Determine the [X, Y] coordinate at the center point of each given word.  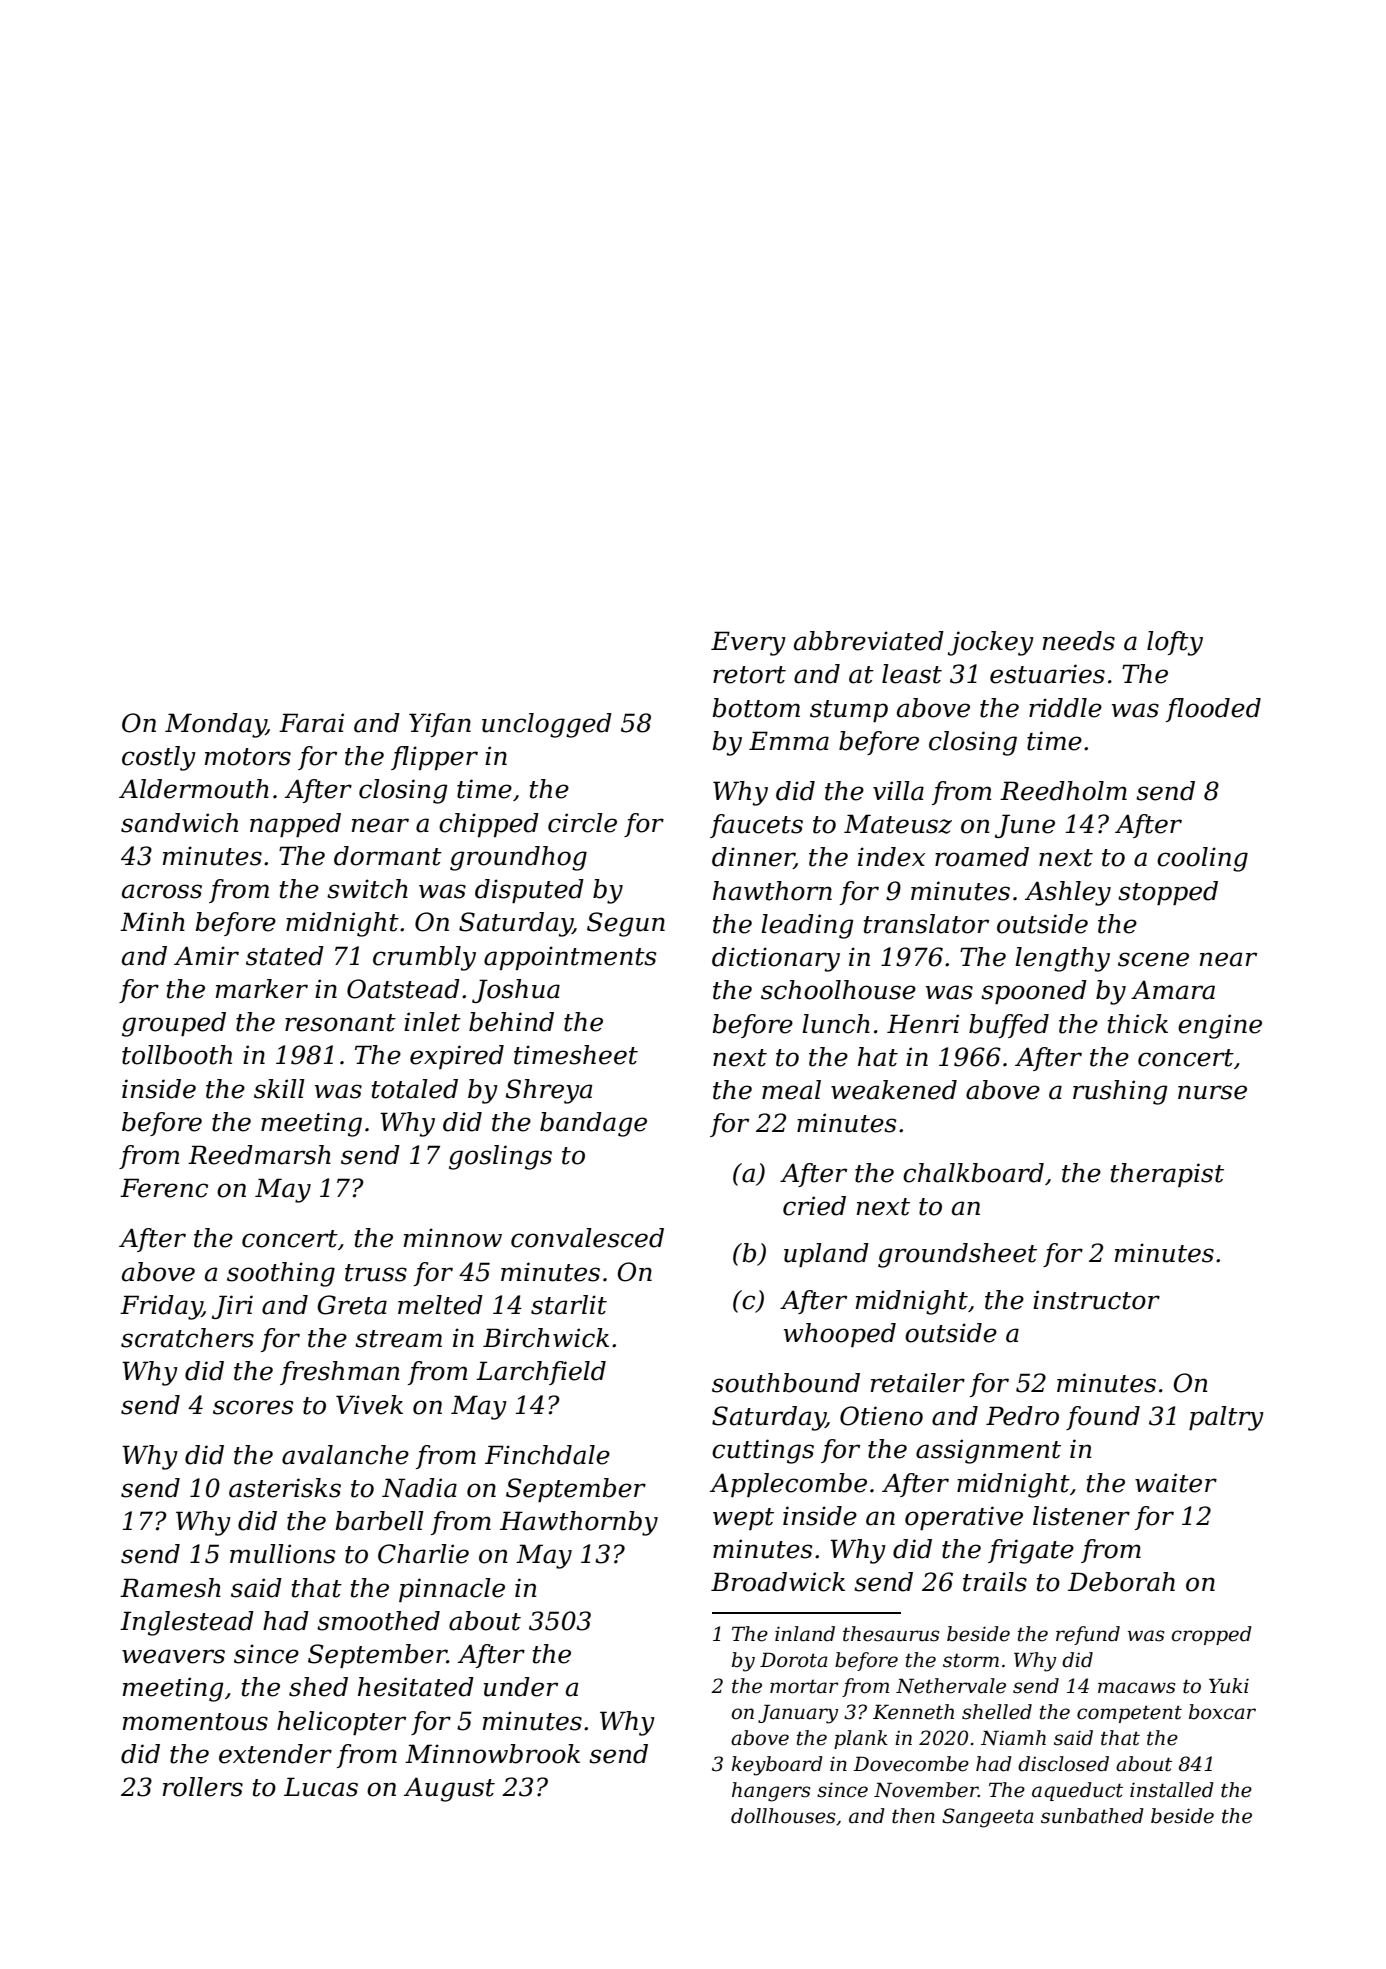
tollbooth [177, 1055]
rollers [203, 1787]
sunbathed [1092, 1816]
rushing [1120, 1092]
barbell [380, 1521]
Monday [215, 725]
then [913, 1816]
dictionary [776, 959]
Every [748, 643]
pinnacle [452, 1590]
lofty [1175, 643]
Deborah [1121, 1582]
